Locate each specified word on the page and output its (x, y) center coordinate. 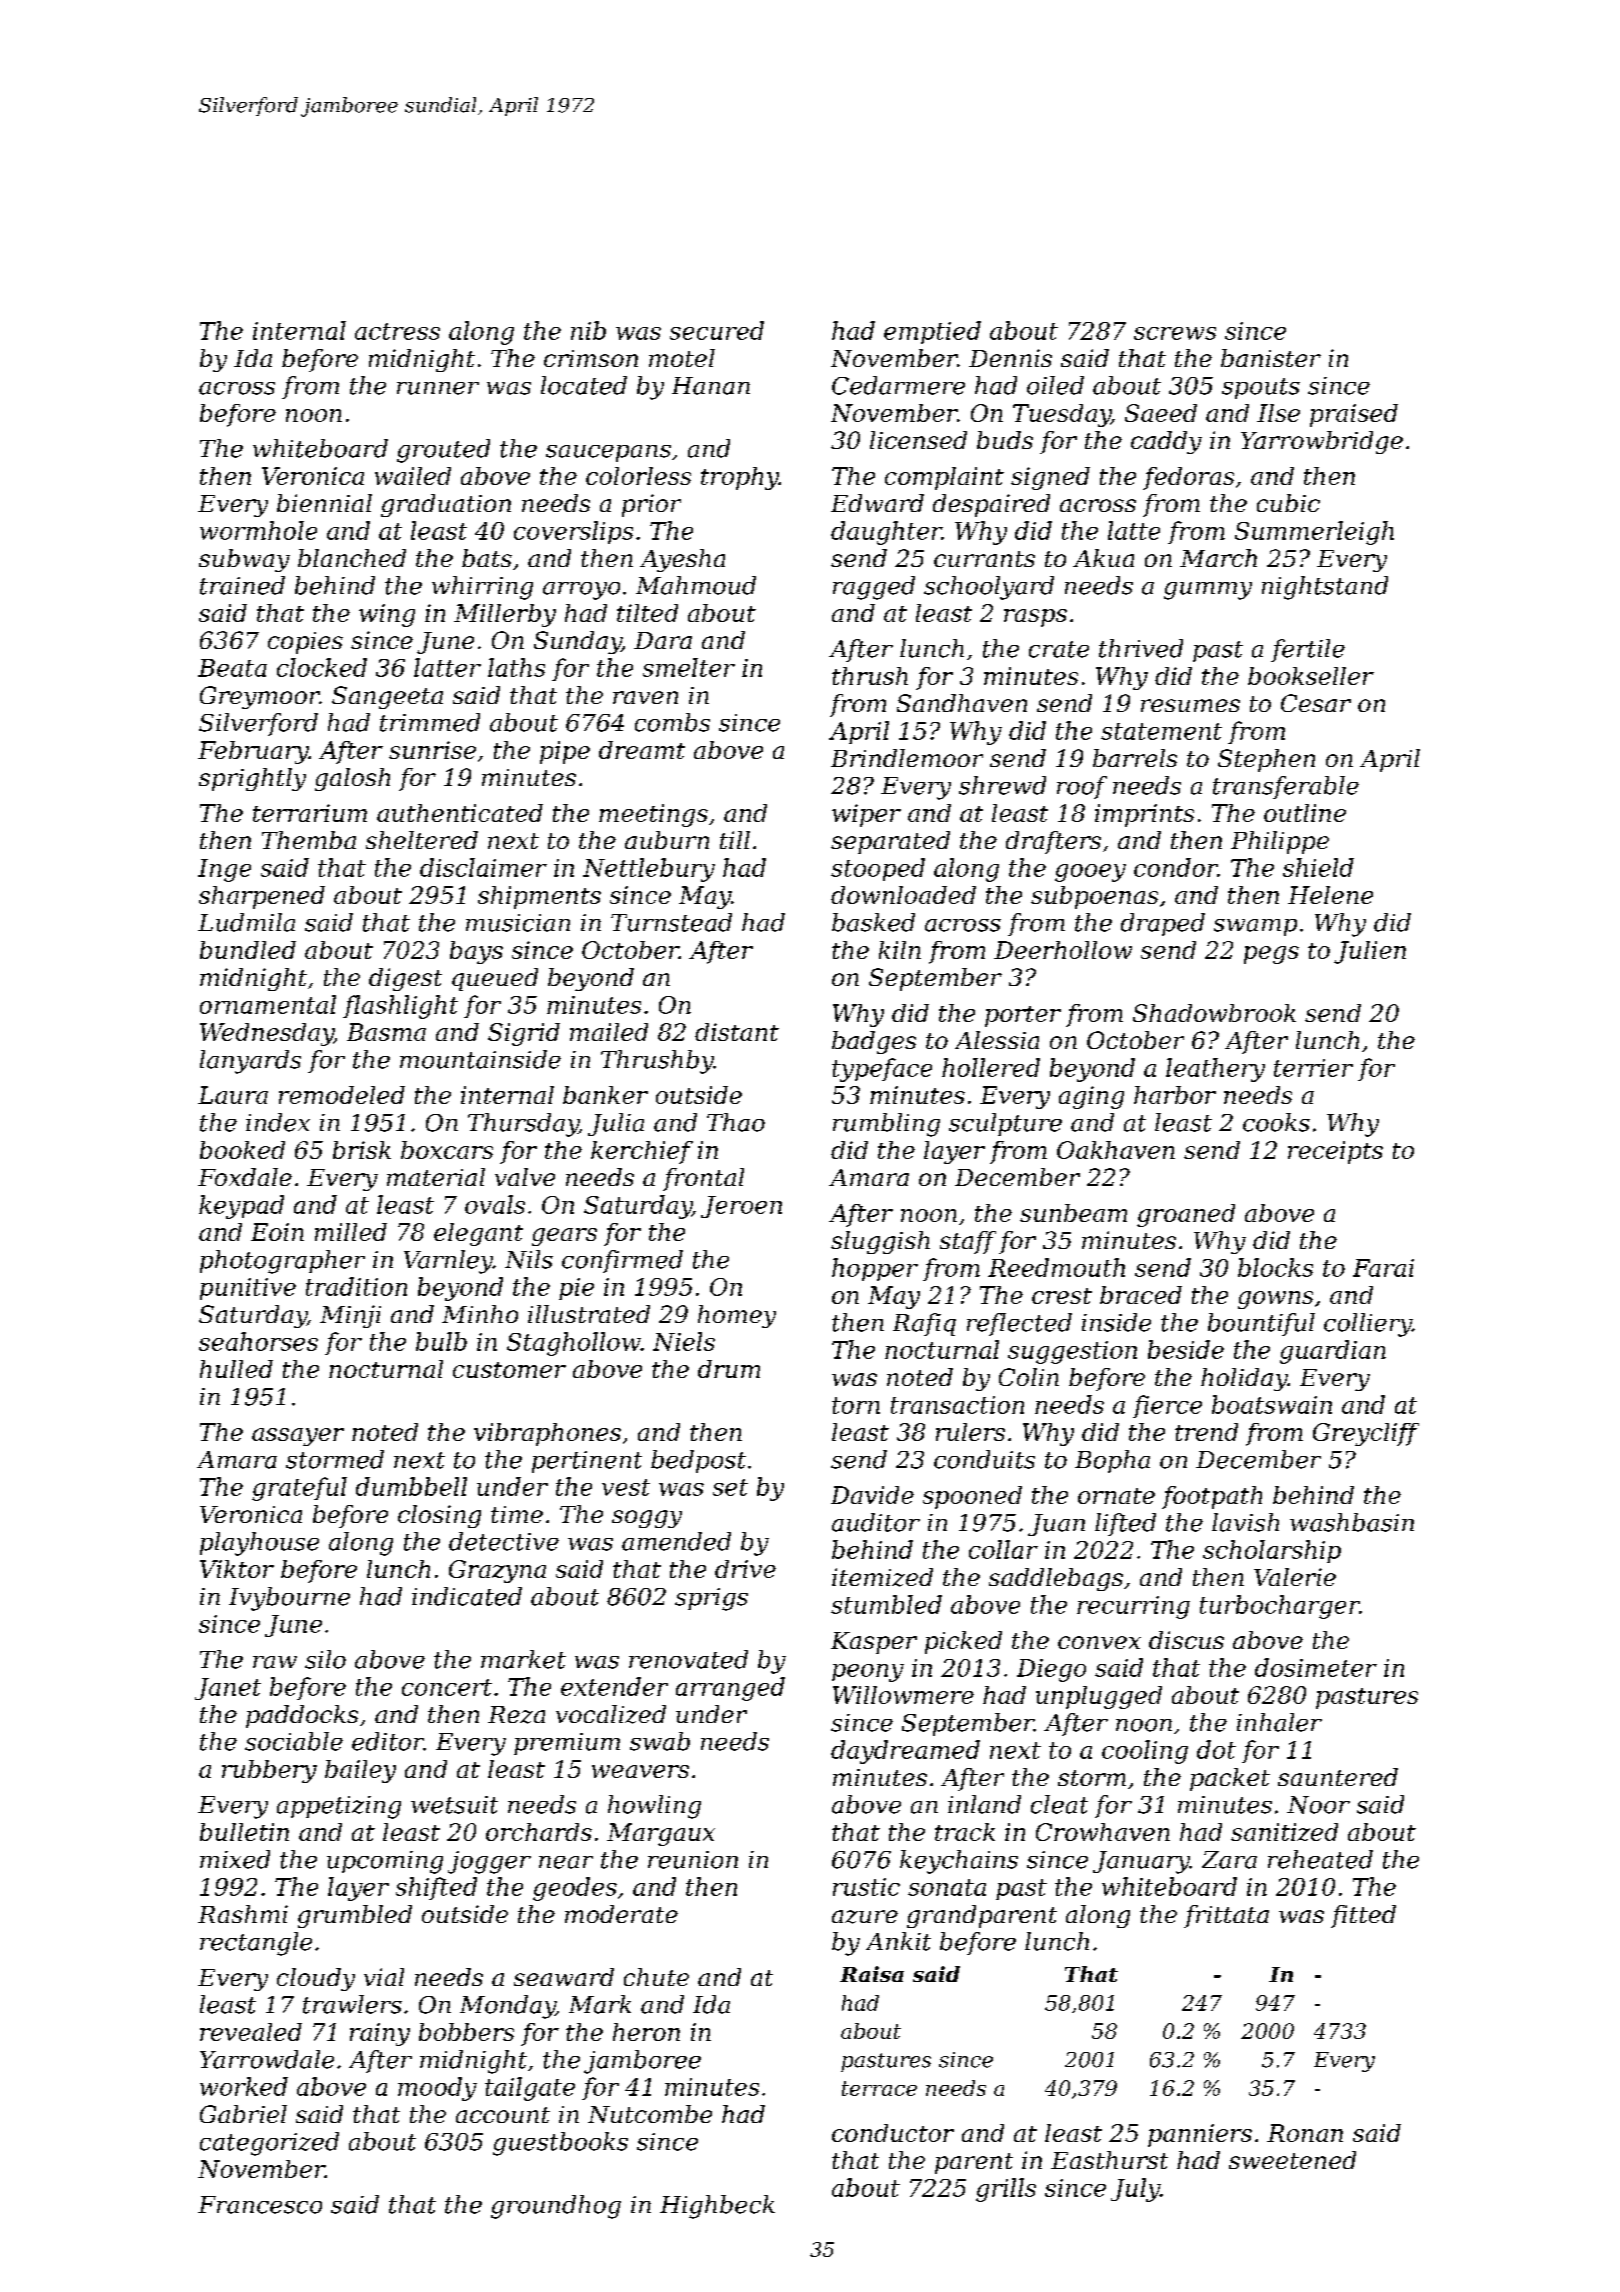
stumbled (886, 1604)
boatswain (1272, 1404)
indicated (467, 1596)
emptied (932, 332)
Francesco (260, 2205)
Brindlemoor (907, 758)
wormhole (258, 530)
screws (1175, 333)
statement (1161, 731)
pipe (565, 752)
